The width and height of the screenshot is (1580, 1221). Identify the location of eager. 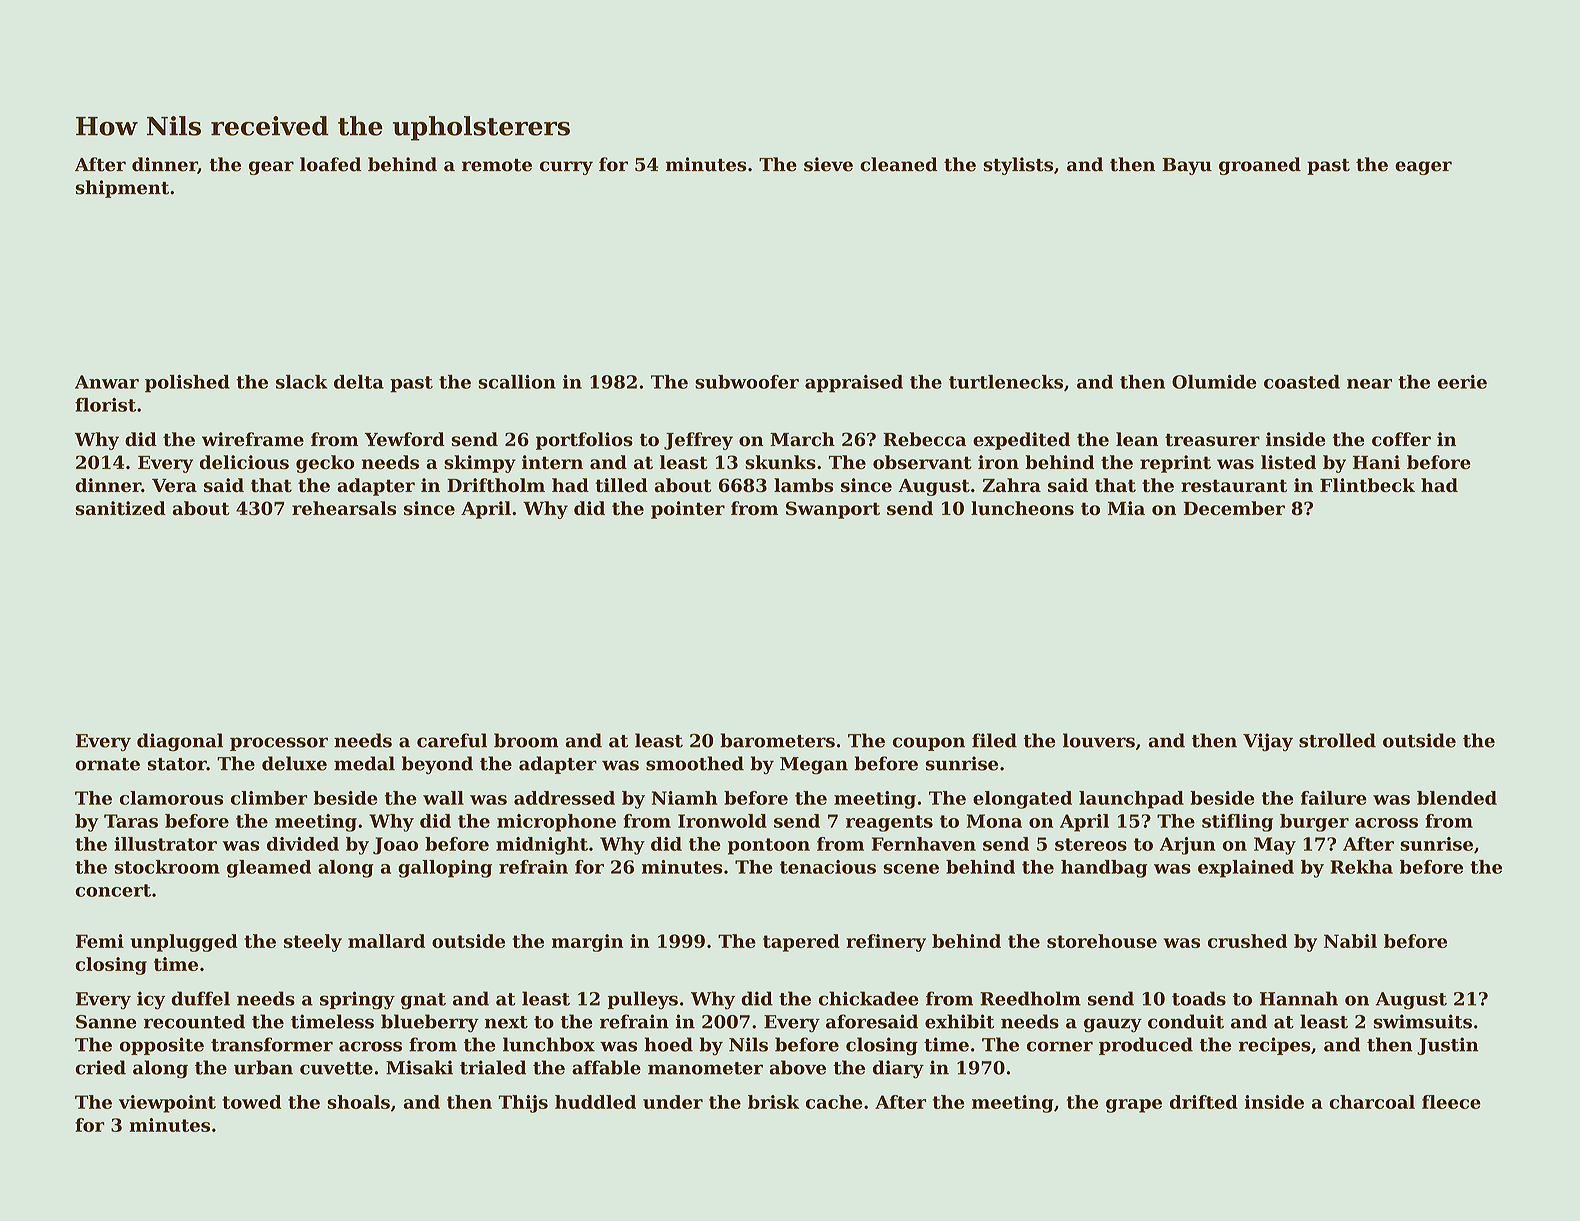
(1423, 168).
